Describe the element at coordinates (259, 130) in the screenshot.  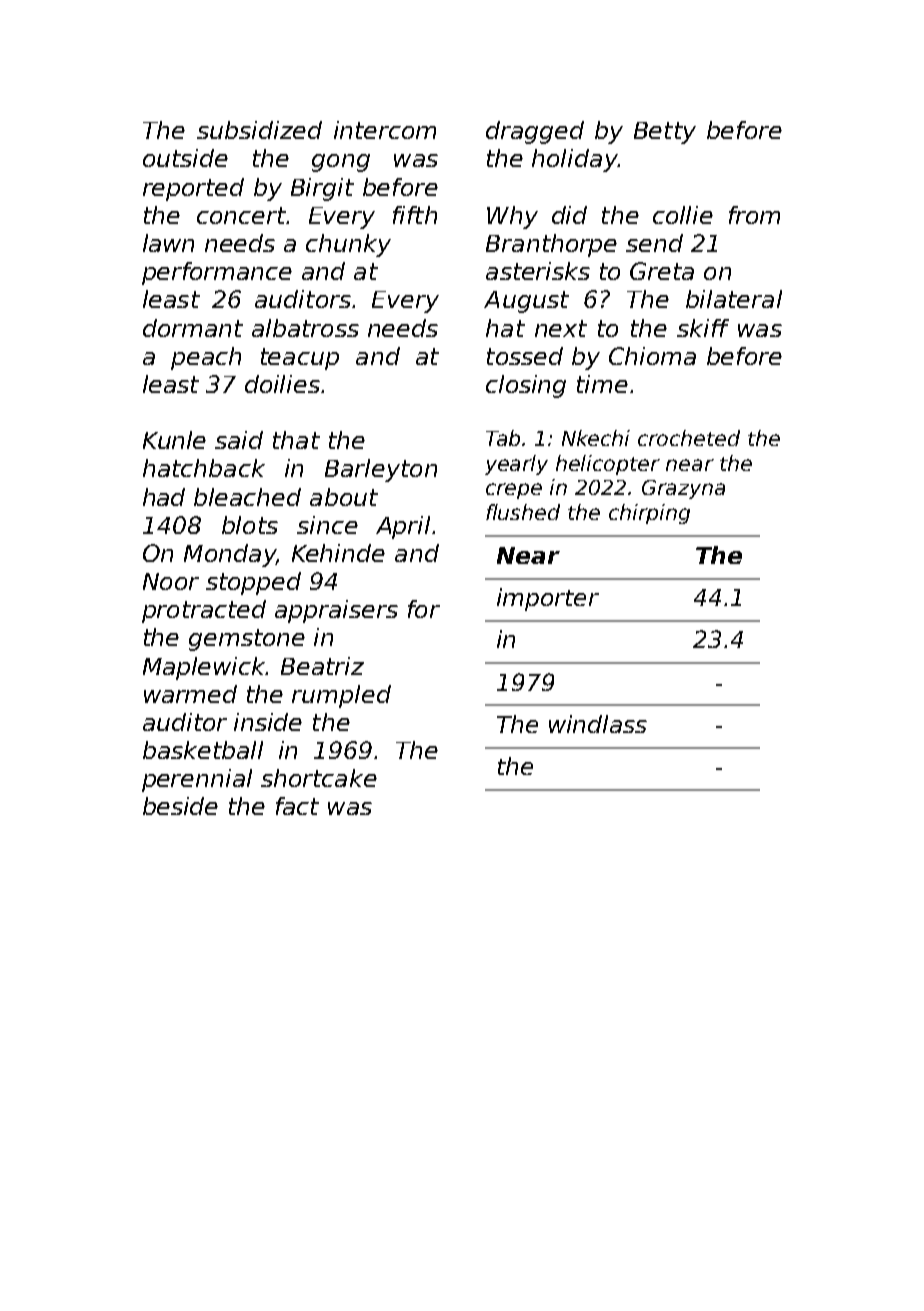
I see `subsidized` at that location.
